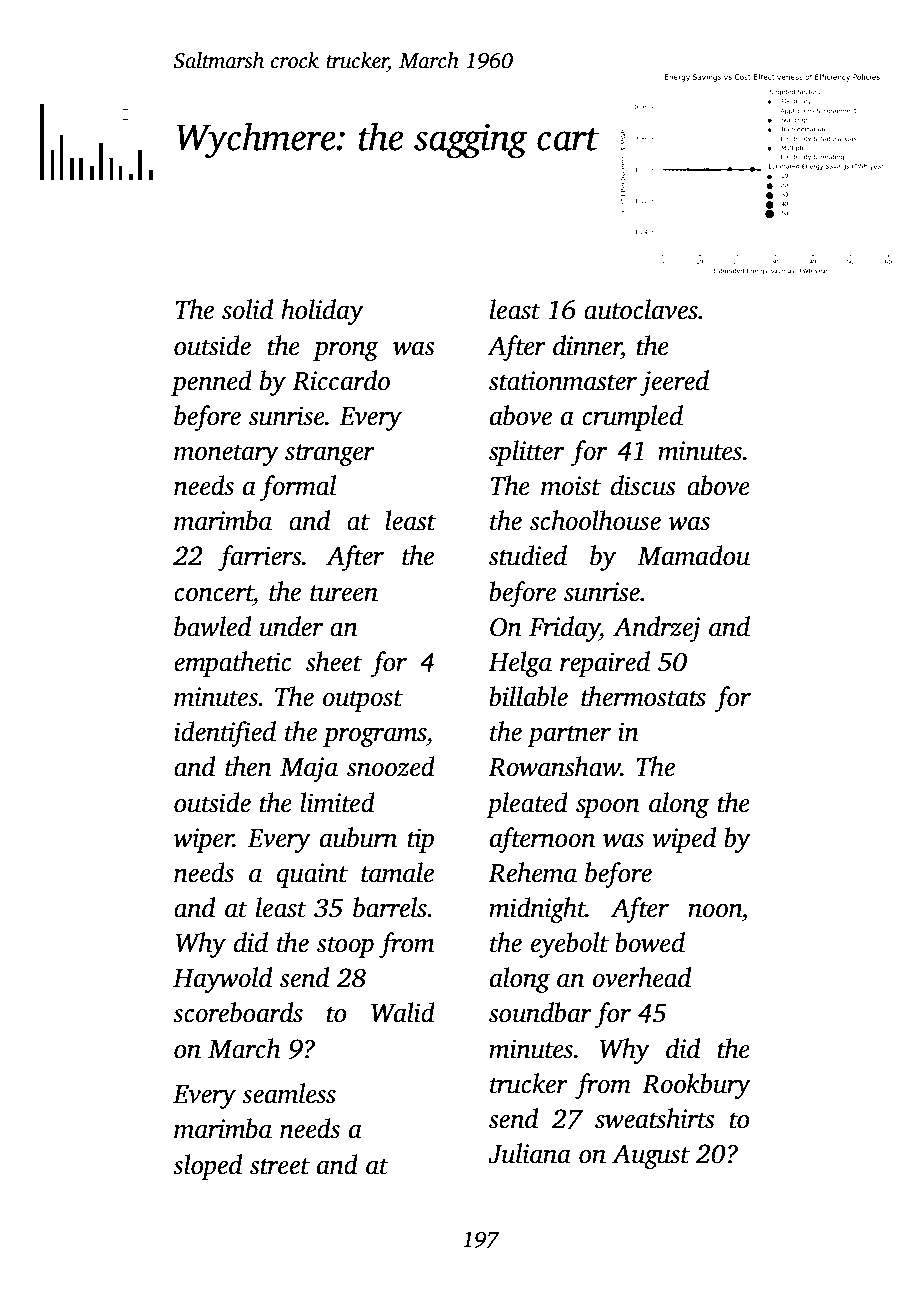  Describe the element at coordinates (641, 309) in the screenshot. I see `autoclaves` at that location.
